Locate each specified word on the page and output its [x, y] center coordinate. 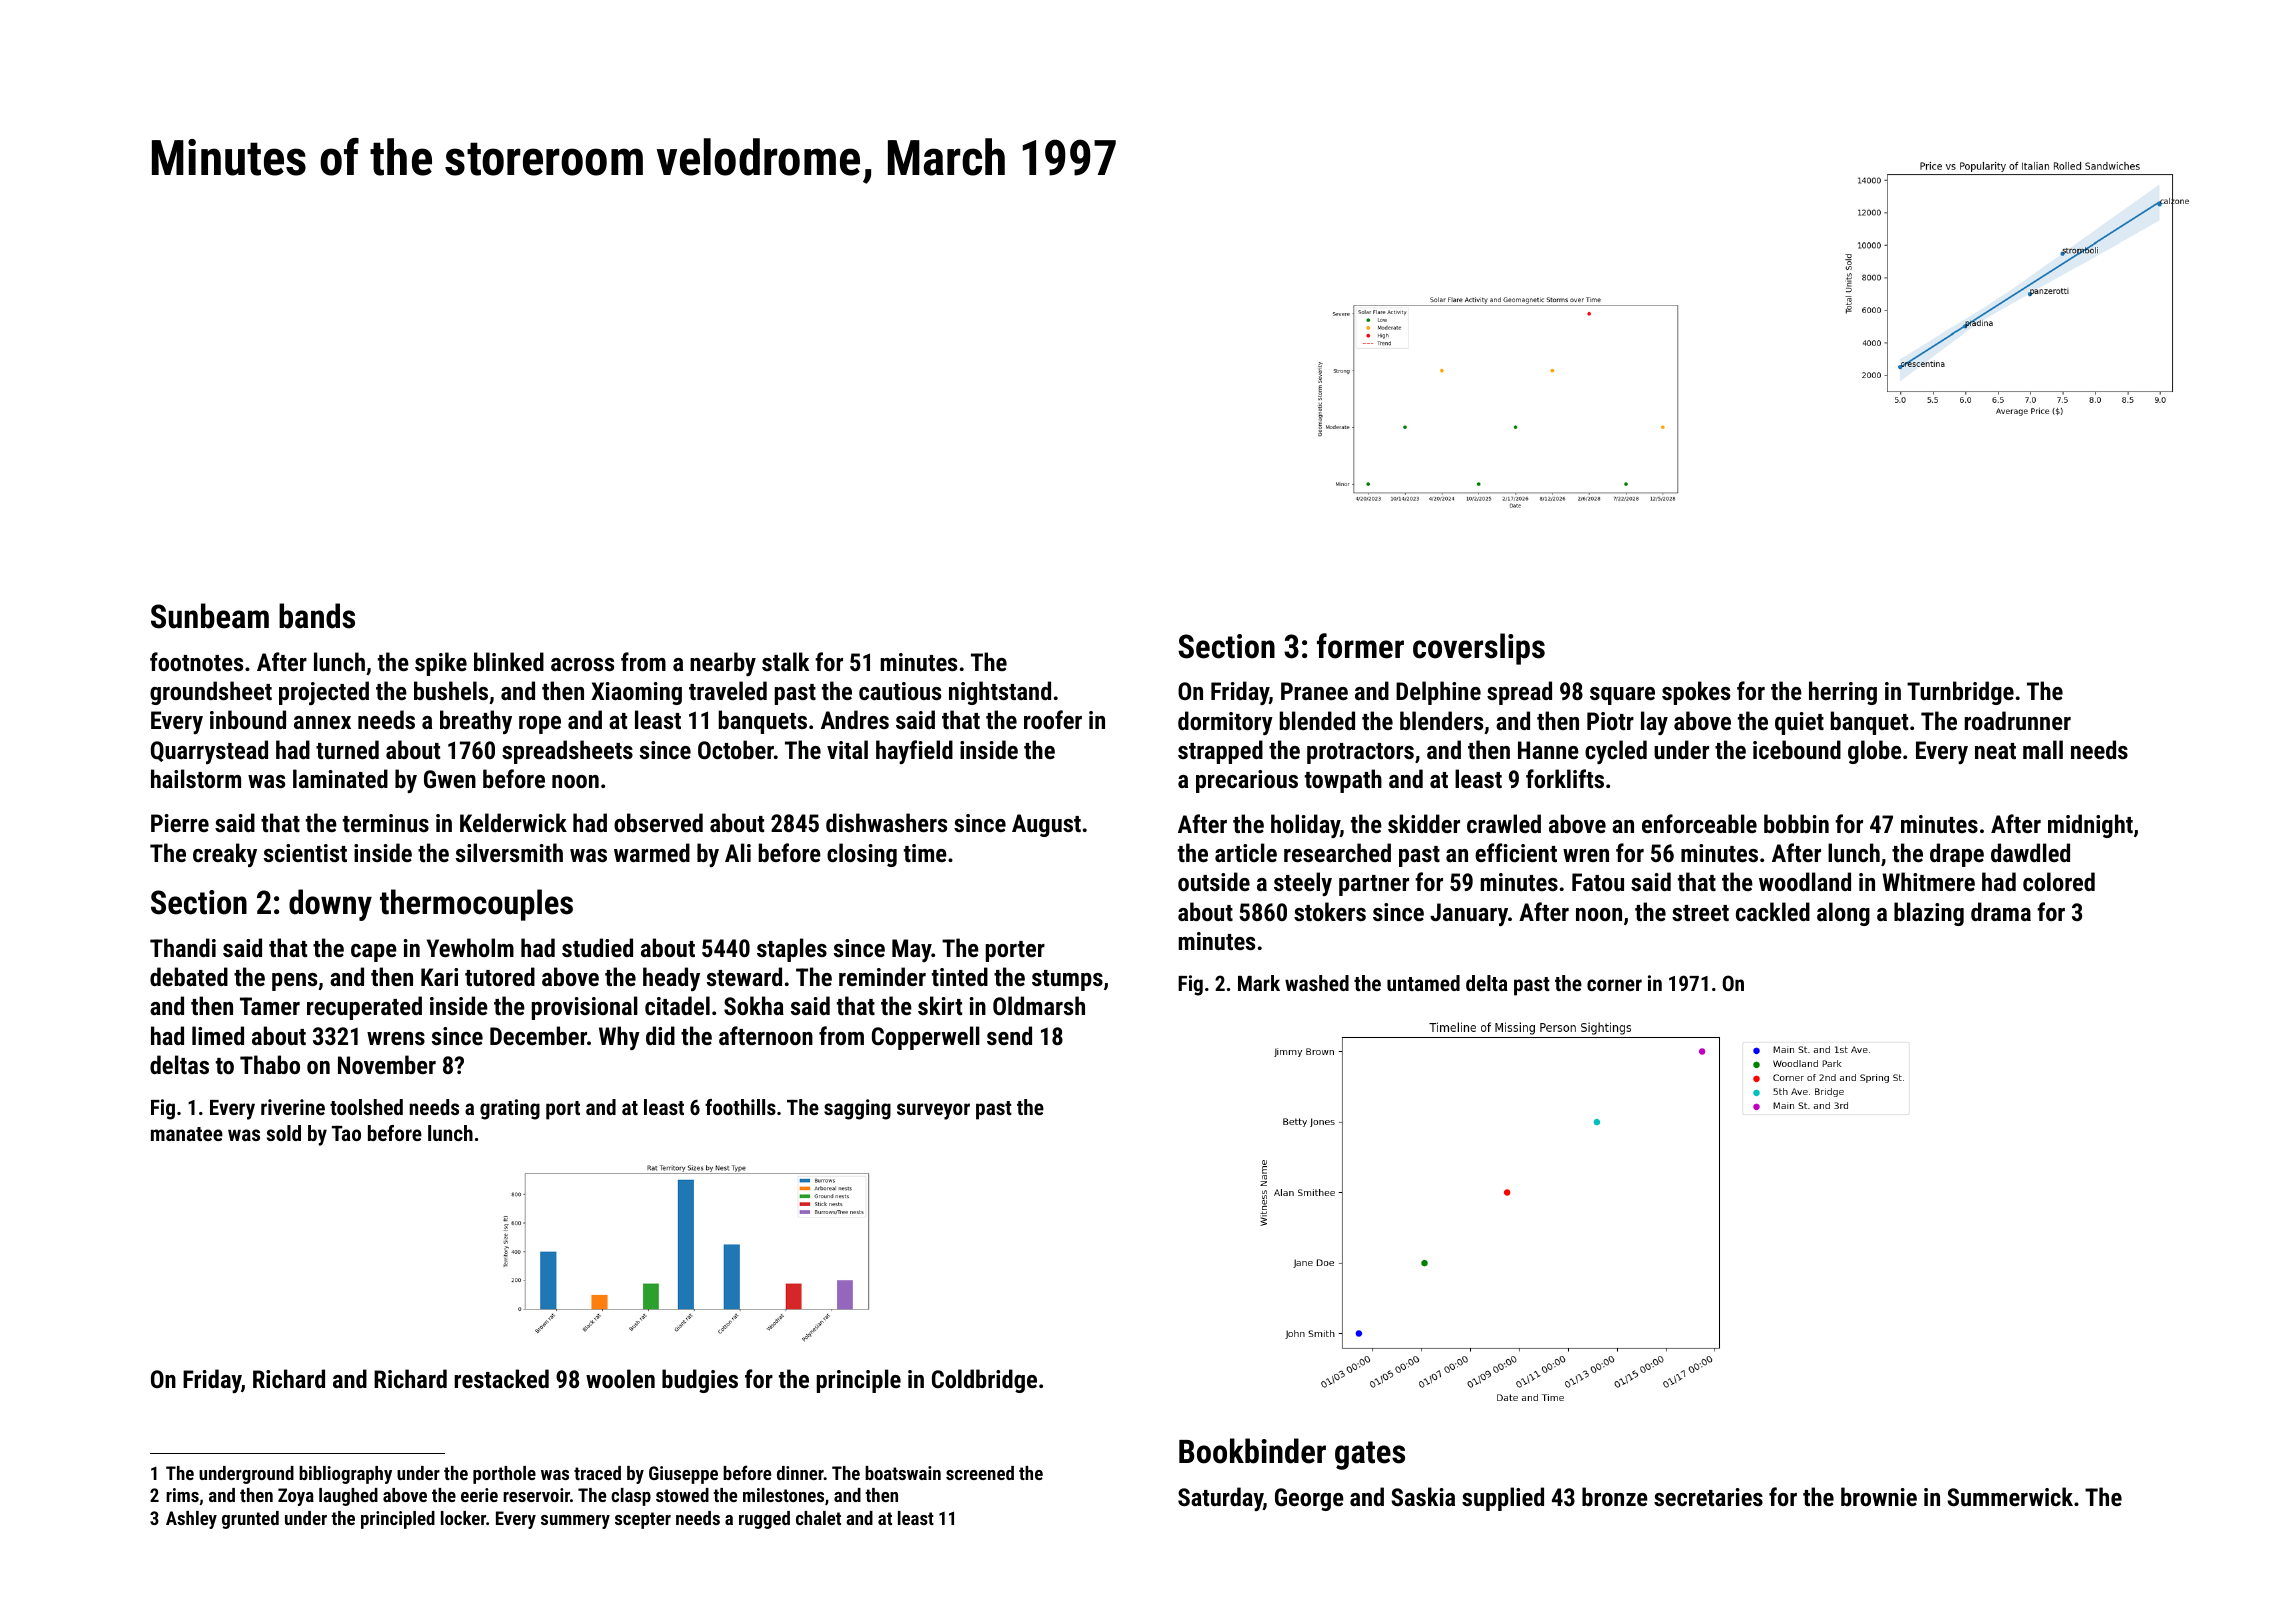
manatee [187, 1134]
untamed [1423, 983]
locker [463, 1518]
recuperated [364, 1008]
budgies [700, 1381]
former [1360, 646]
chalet [818, 1518]
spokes [1696, 693]
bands [317, 616]
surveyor [933, 1111]
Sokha [754, 1005]
